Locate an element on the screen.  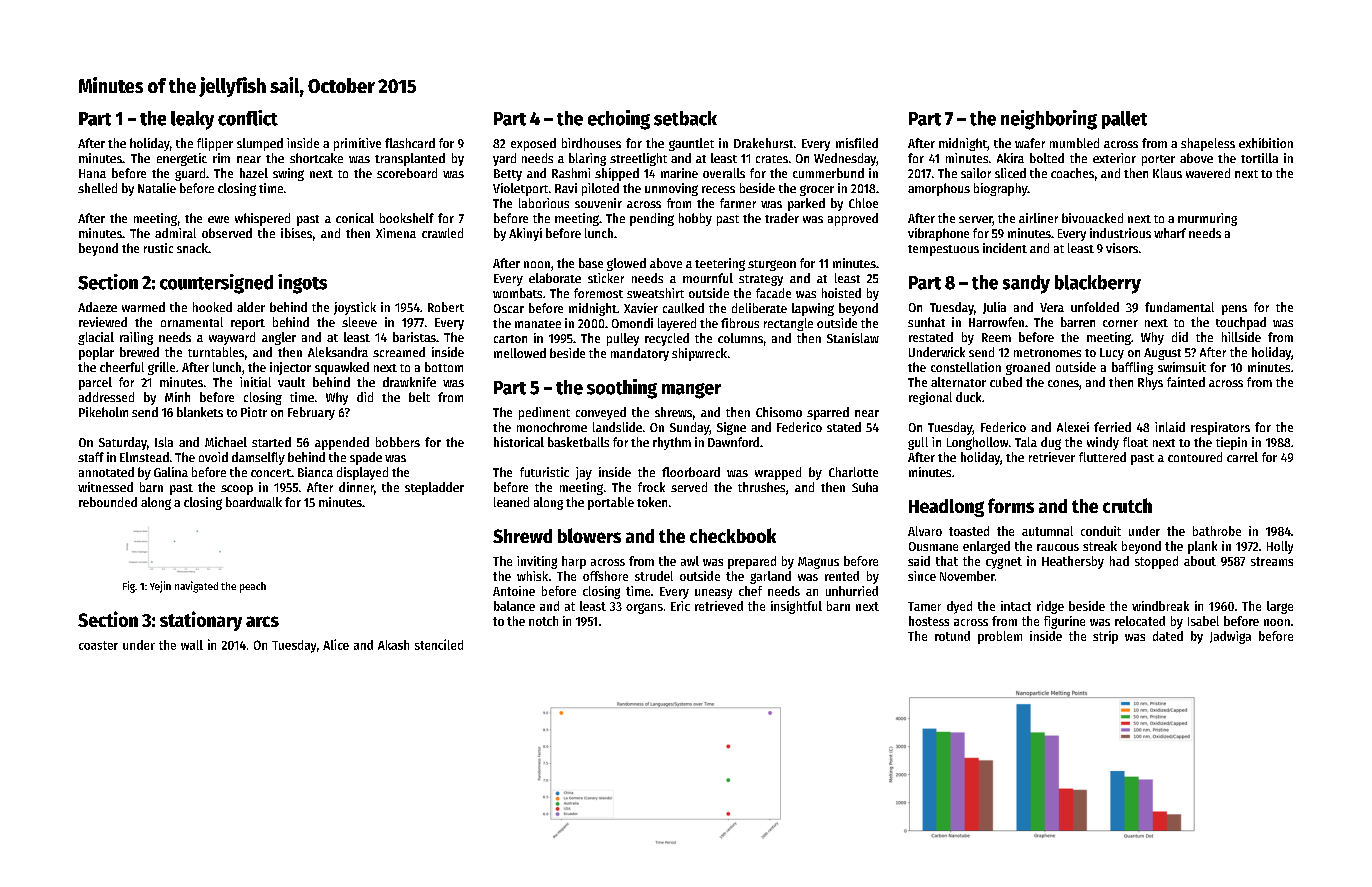
pending is located at coordinates (652, 219).
